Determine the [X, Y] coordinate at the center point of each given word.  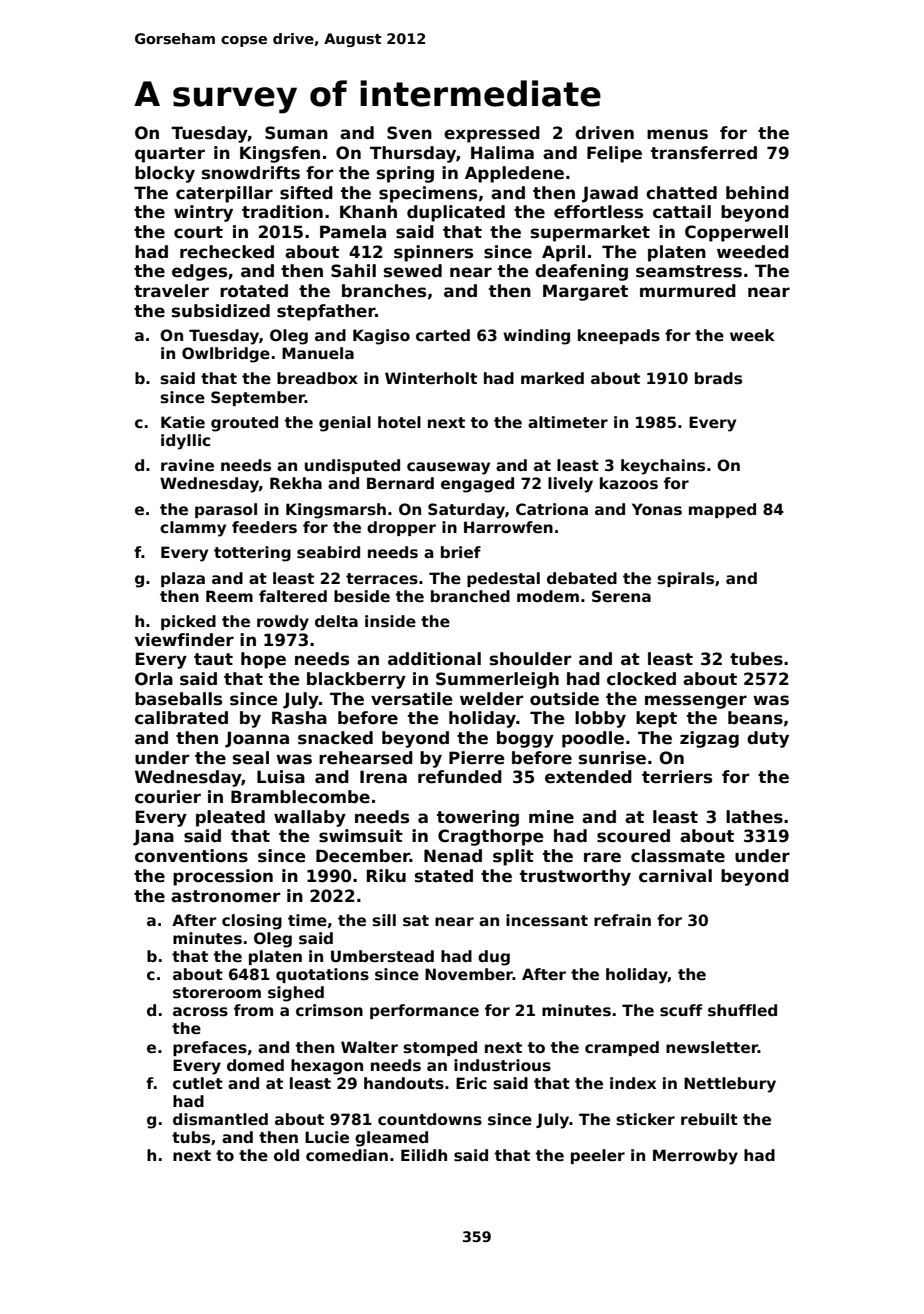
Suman [296, 133]
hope [263, 660]
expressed [492, 134]
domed [255, 1065]
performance [424, 1011]
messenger [696, 702]
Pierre [477, 758]
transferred [704, 153]
